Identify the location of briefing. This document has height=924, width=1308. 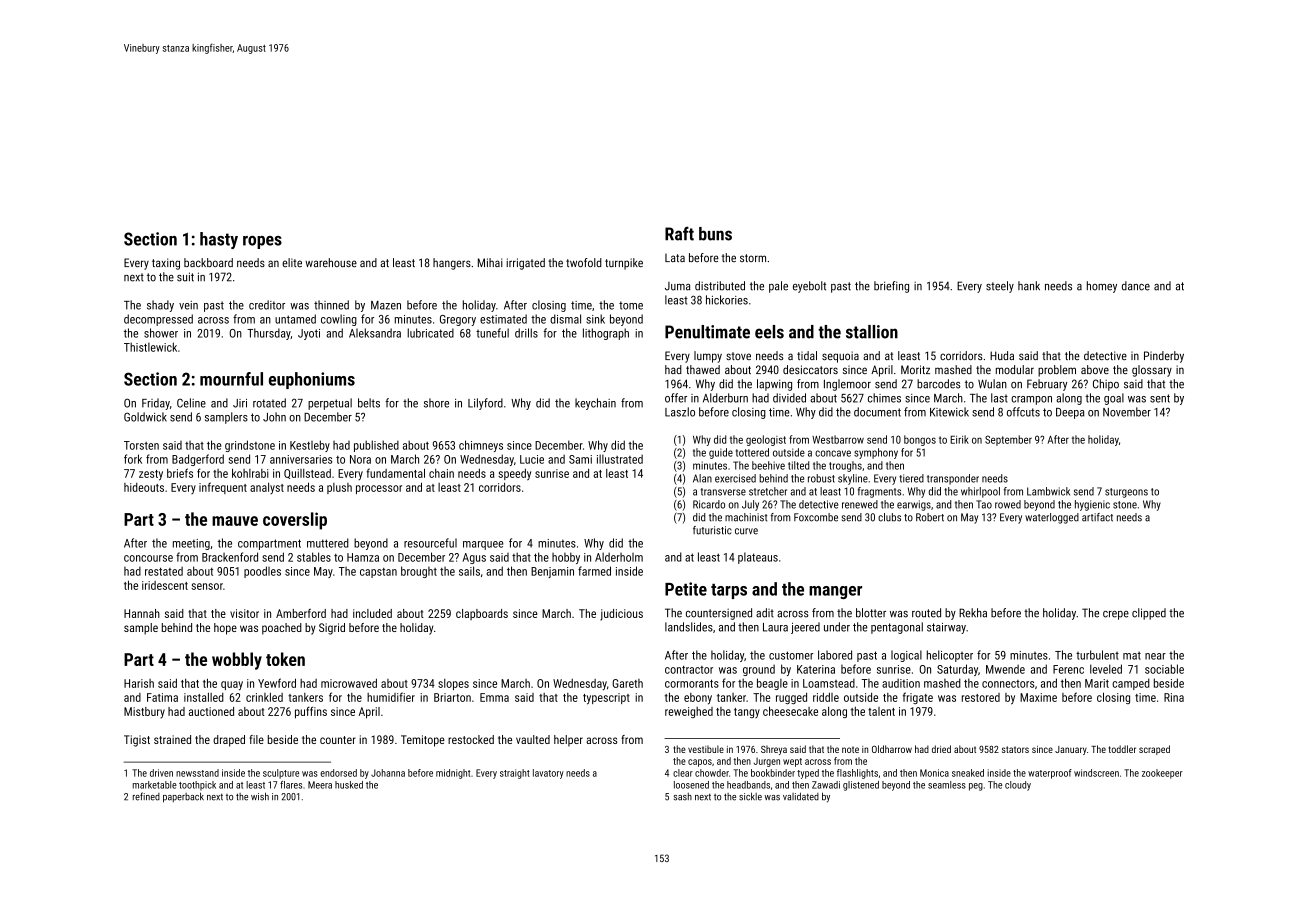
(891, 287).
